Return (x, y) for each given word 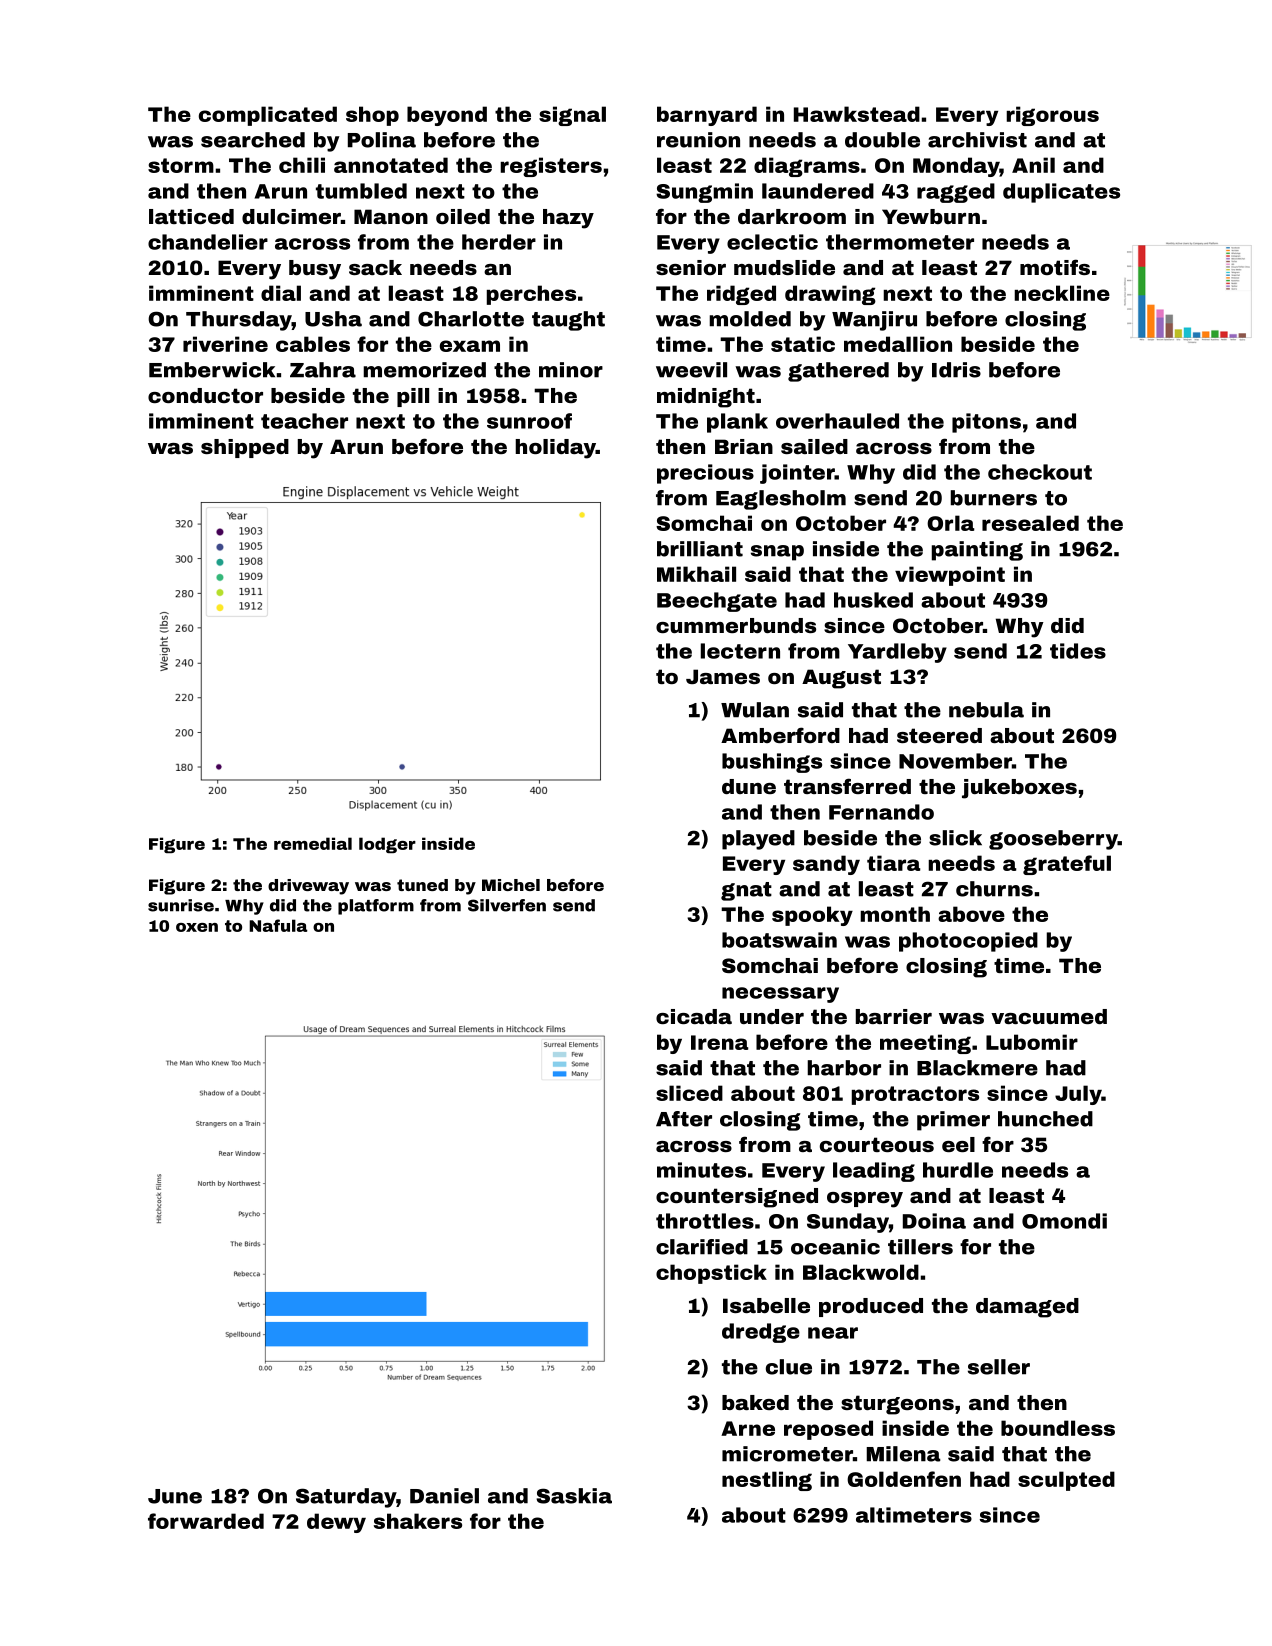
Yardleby (897, 653)
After (684, 1119)
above (971, 914)
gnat (746, 891)
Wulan (755, 710)
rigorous (1052, 116)
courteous (877, 1144)
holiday (555, 449)
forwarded (206, 1521)
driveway (308, 887)
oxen (197, 927)
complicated (268, 116)
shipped (245, 448)
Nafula (278, 925)
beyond (447, 116)
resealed (1030, 523)
